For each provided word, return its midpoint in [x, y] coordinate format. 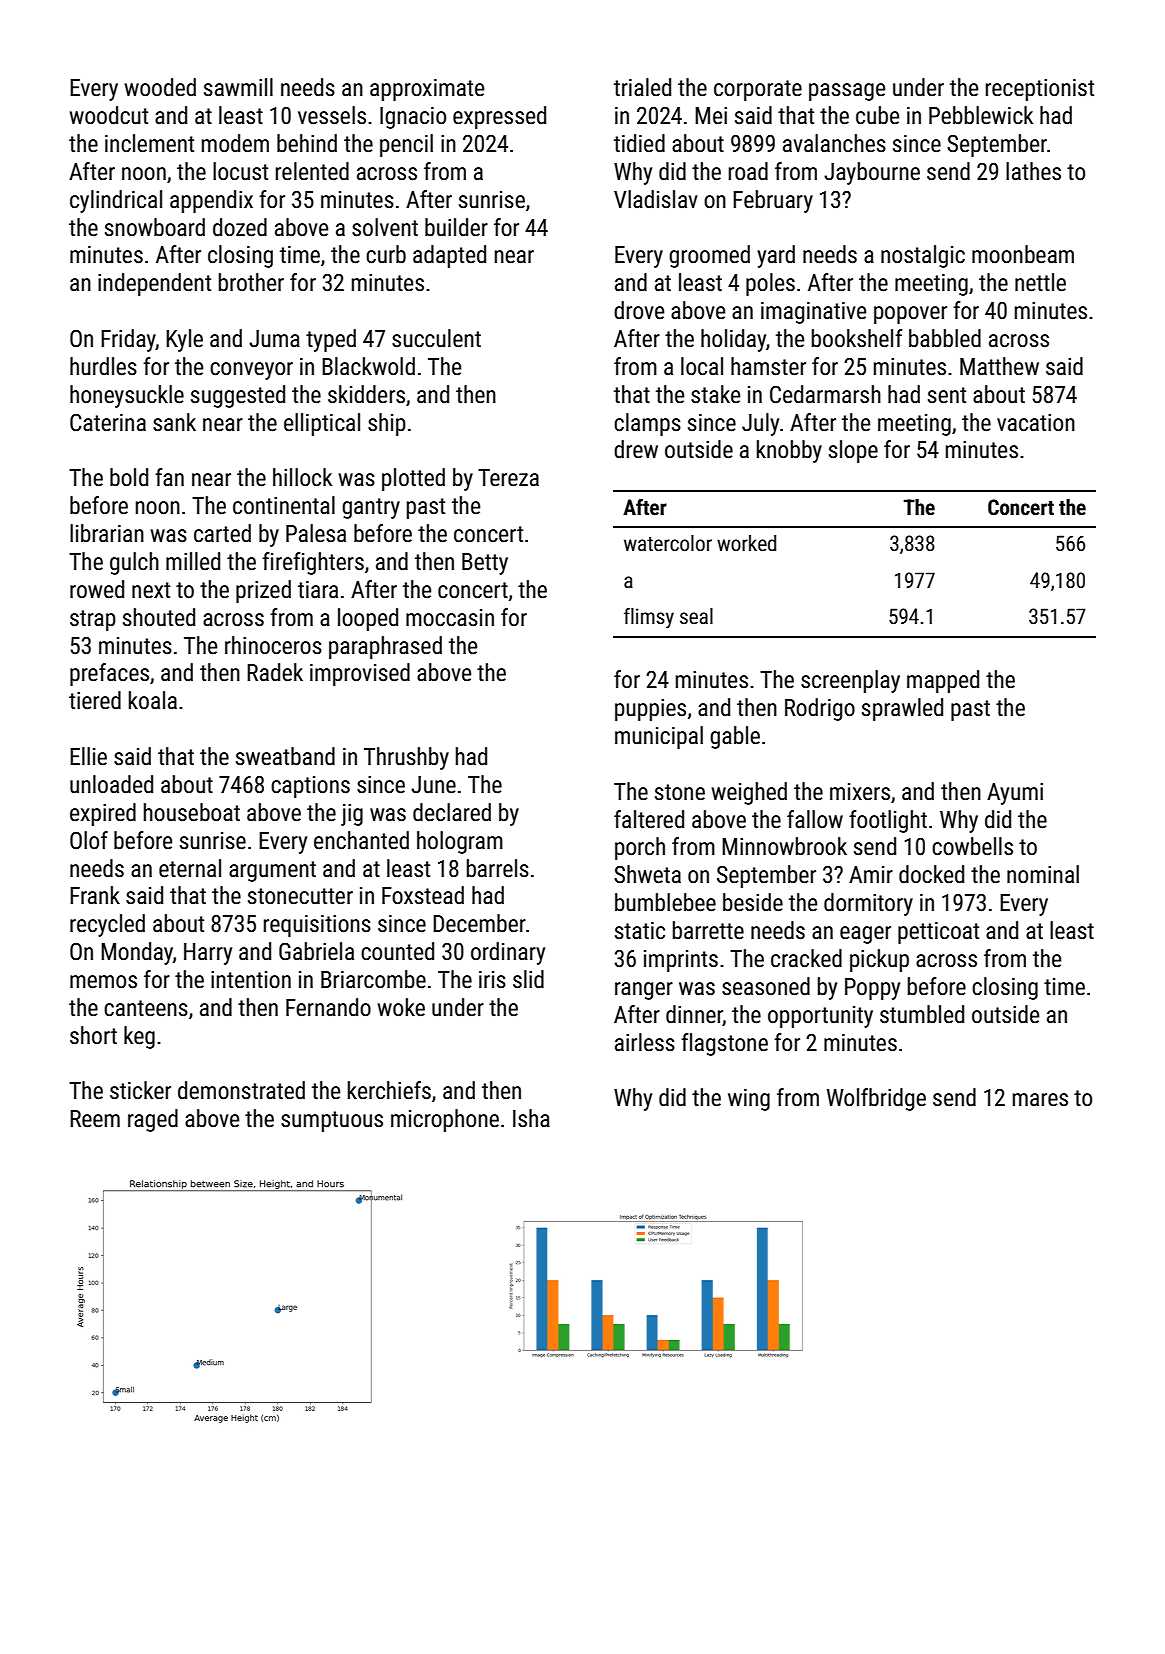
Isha [531, 1118]
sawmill [238, 87]
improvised [360, 674]
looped [368, 619]
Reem [95, 1119]
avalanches [834, 143]
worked [746, 543]
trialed [642, 87]
